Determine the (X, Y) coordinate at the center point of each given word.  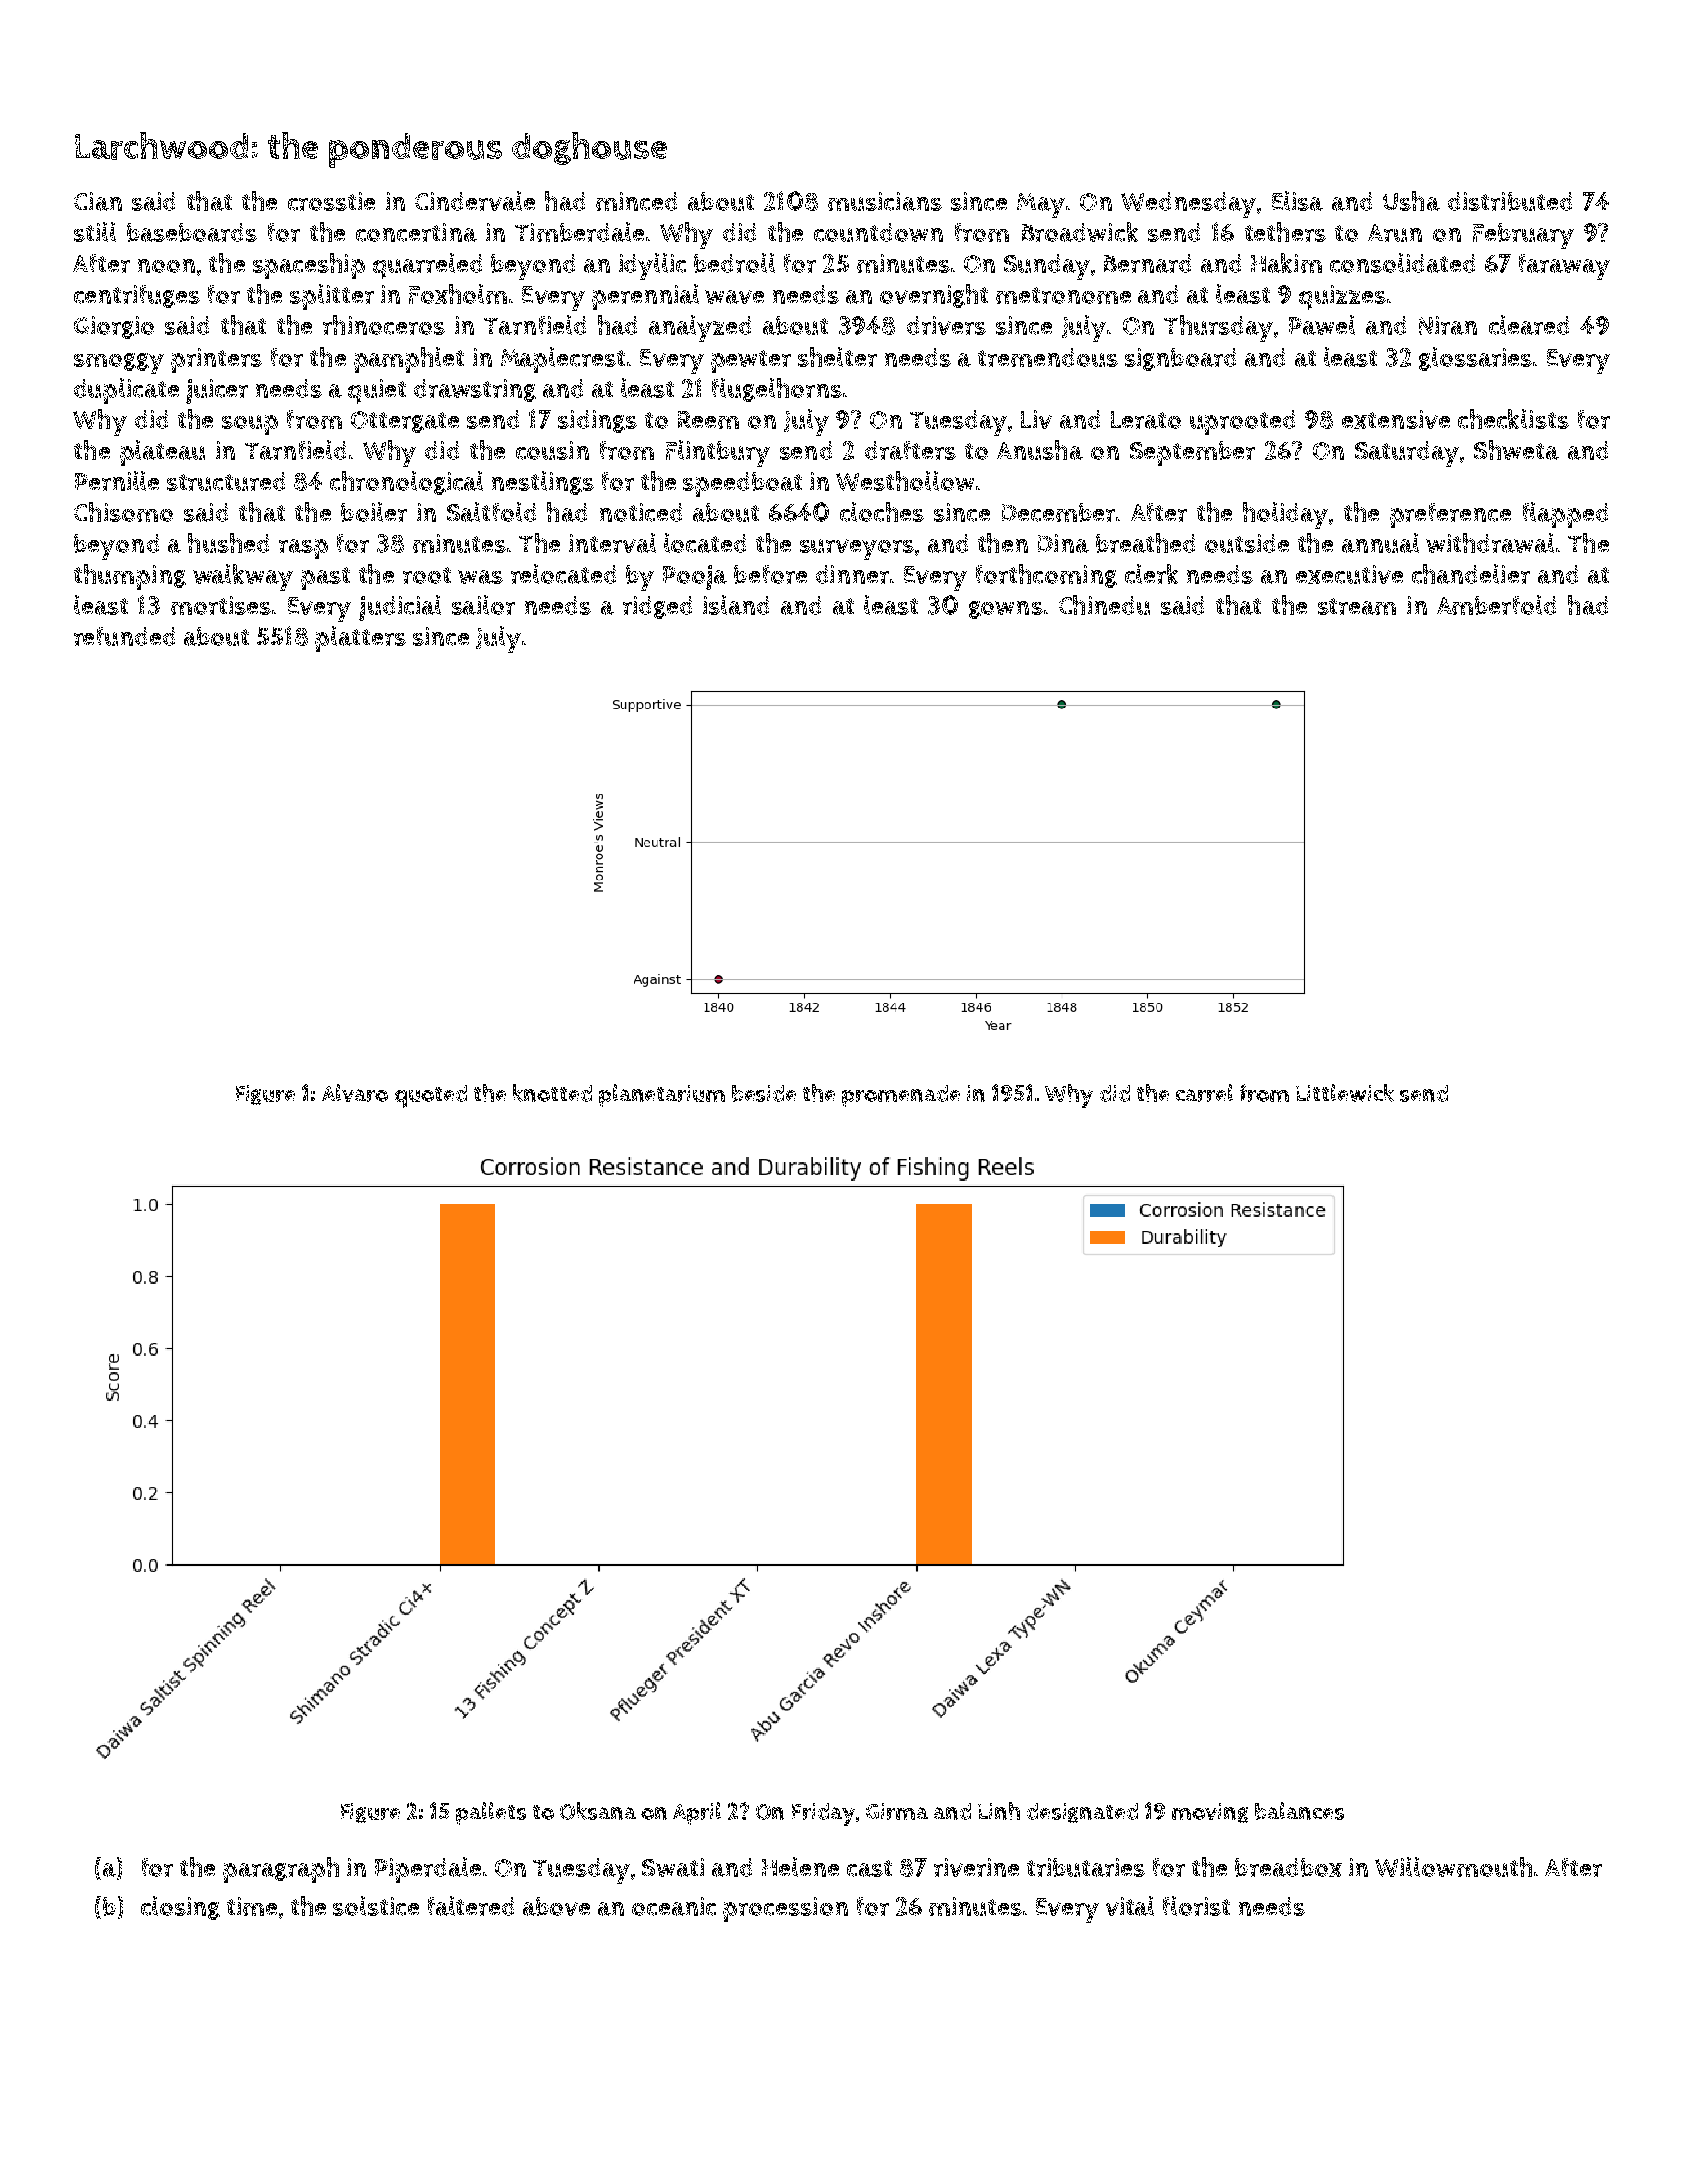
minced (636, 201)
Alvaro (355, 1093)
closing (180, 1908)
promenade (901, 1096)
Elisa (1297, 201)
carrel (1204, 1093)
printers (216, 360)
